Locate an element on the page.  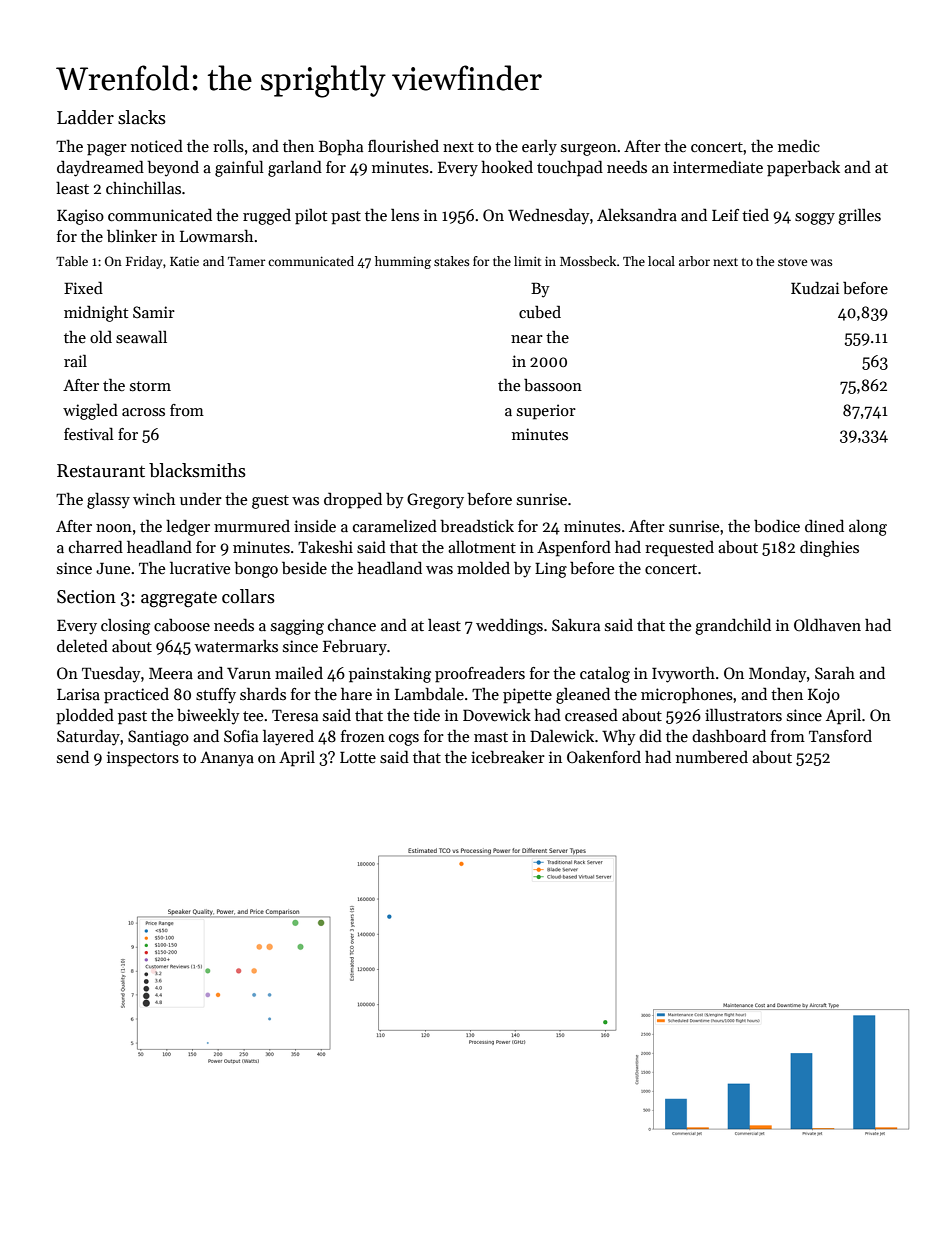
limit is located at coordinates (527, 261).
